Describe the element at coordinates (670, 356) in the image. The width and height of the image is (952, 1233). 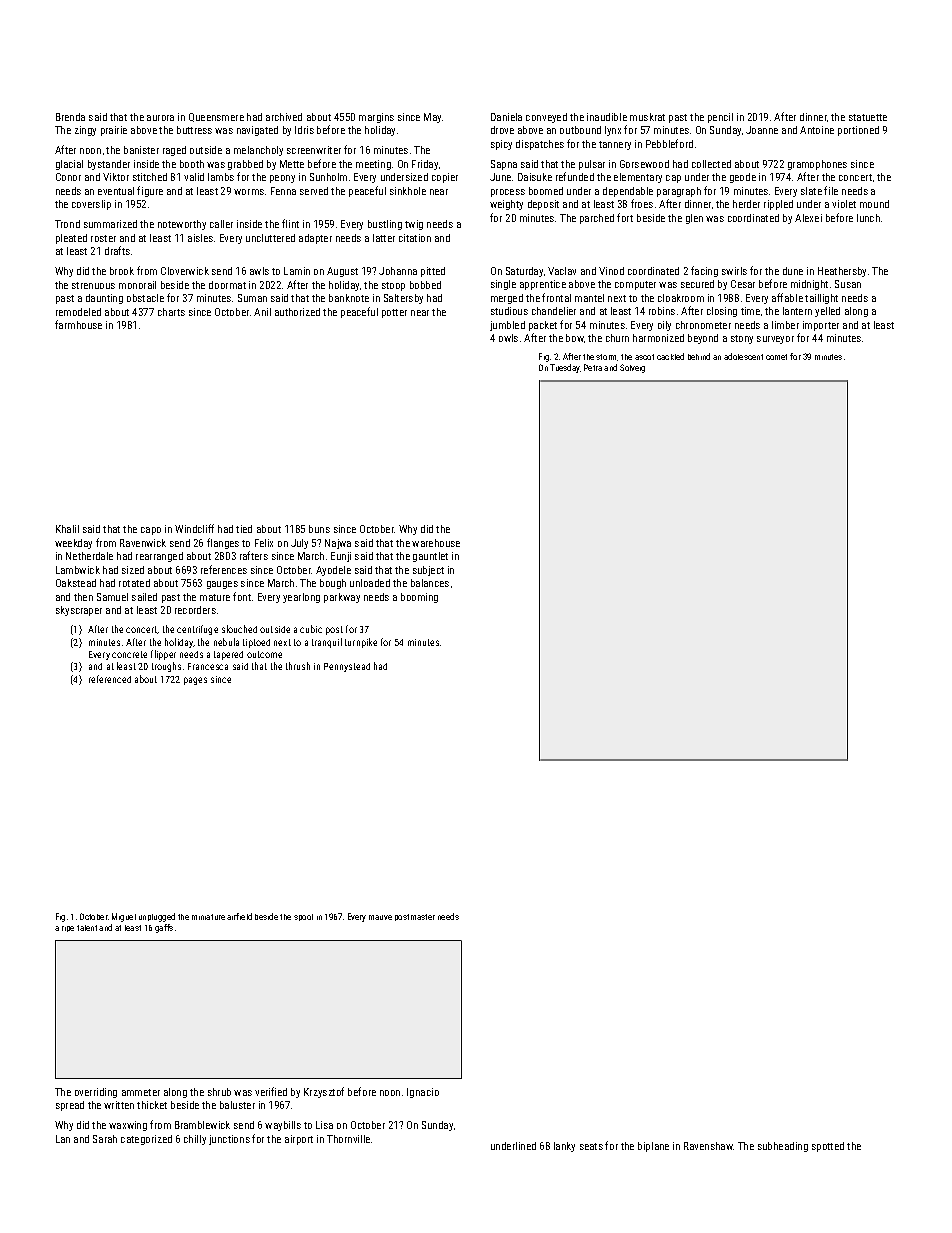
I see `cackled` at that location.
